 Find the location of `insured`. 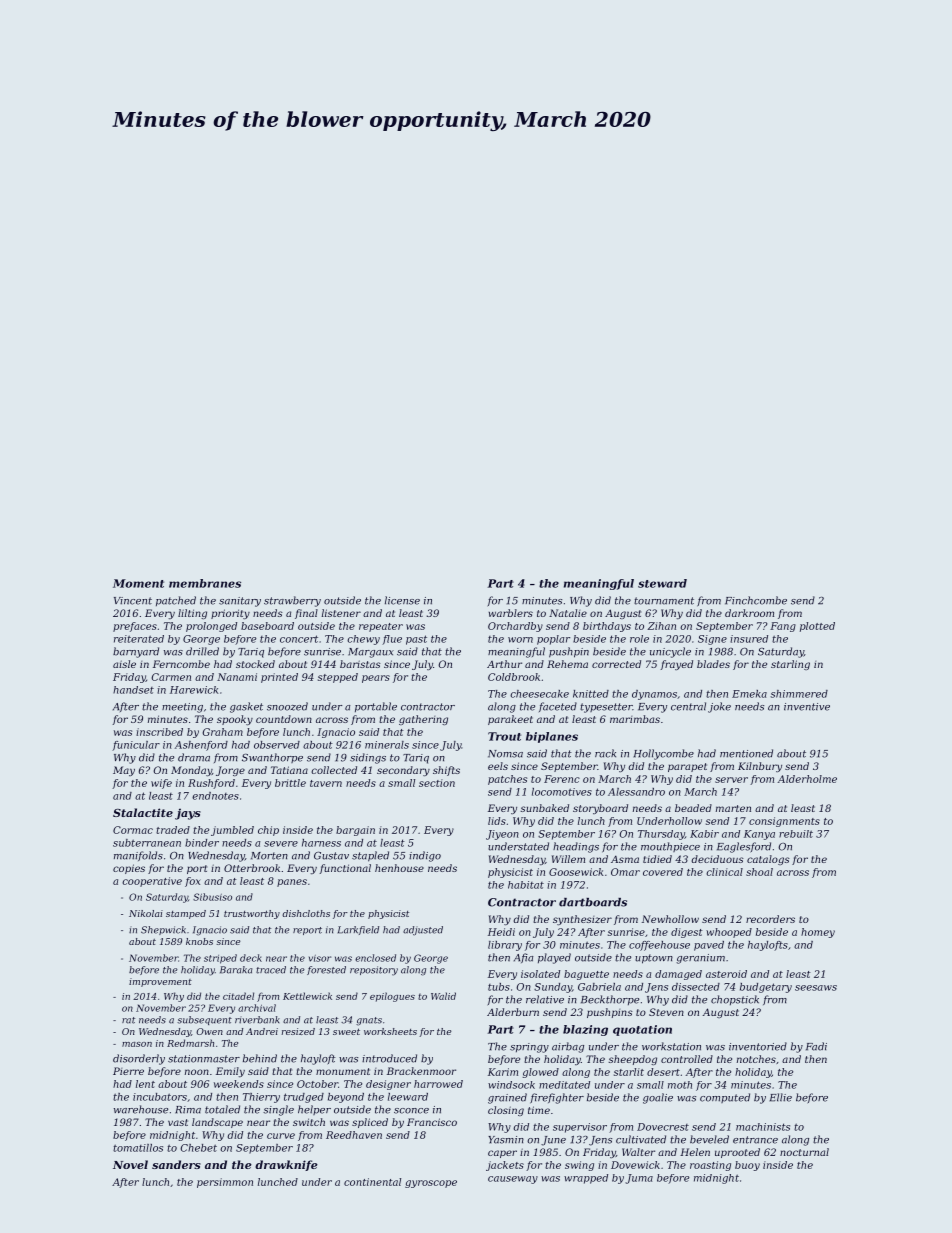

insured is located at coordinates (749, 639).
